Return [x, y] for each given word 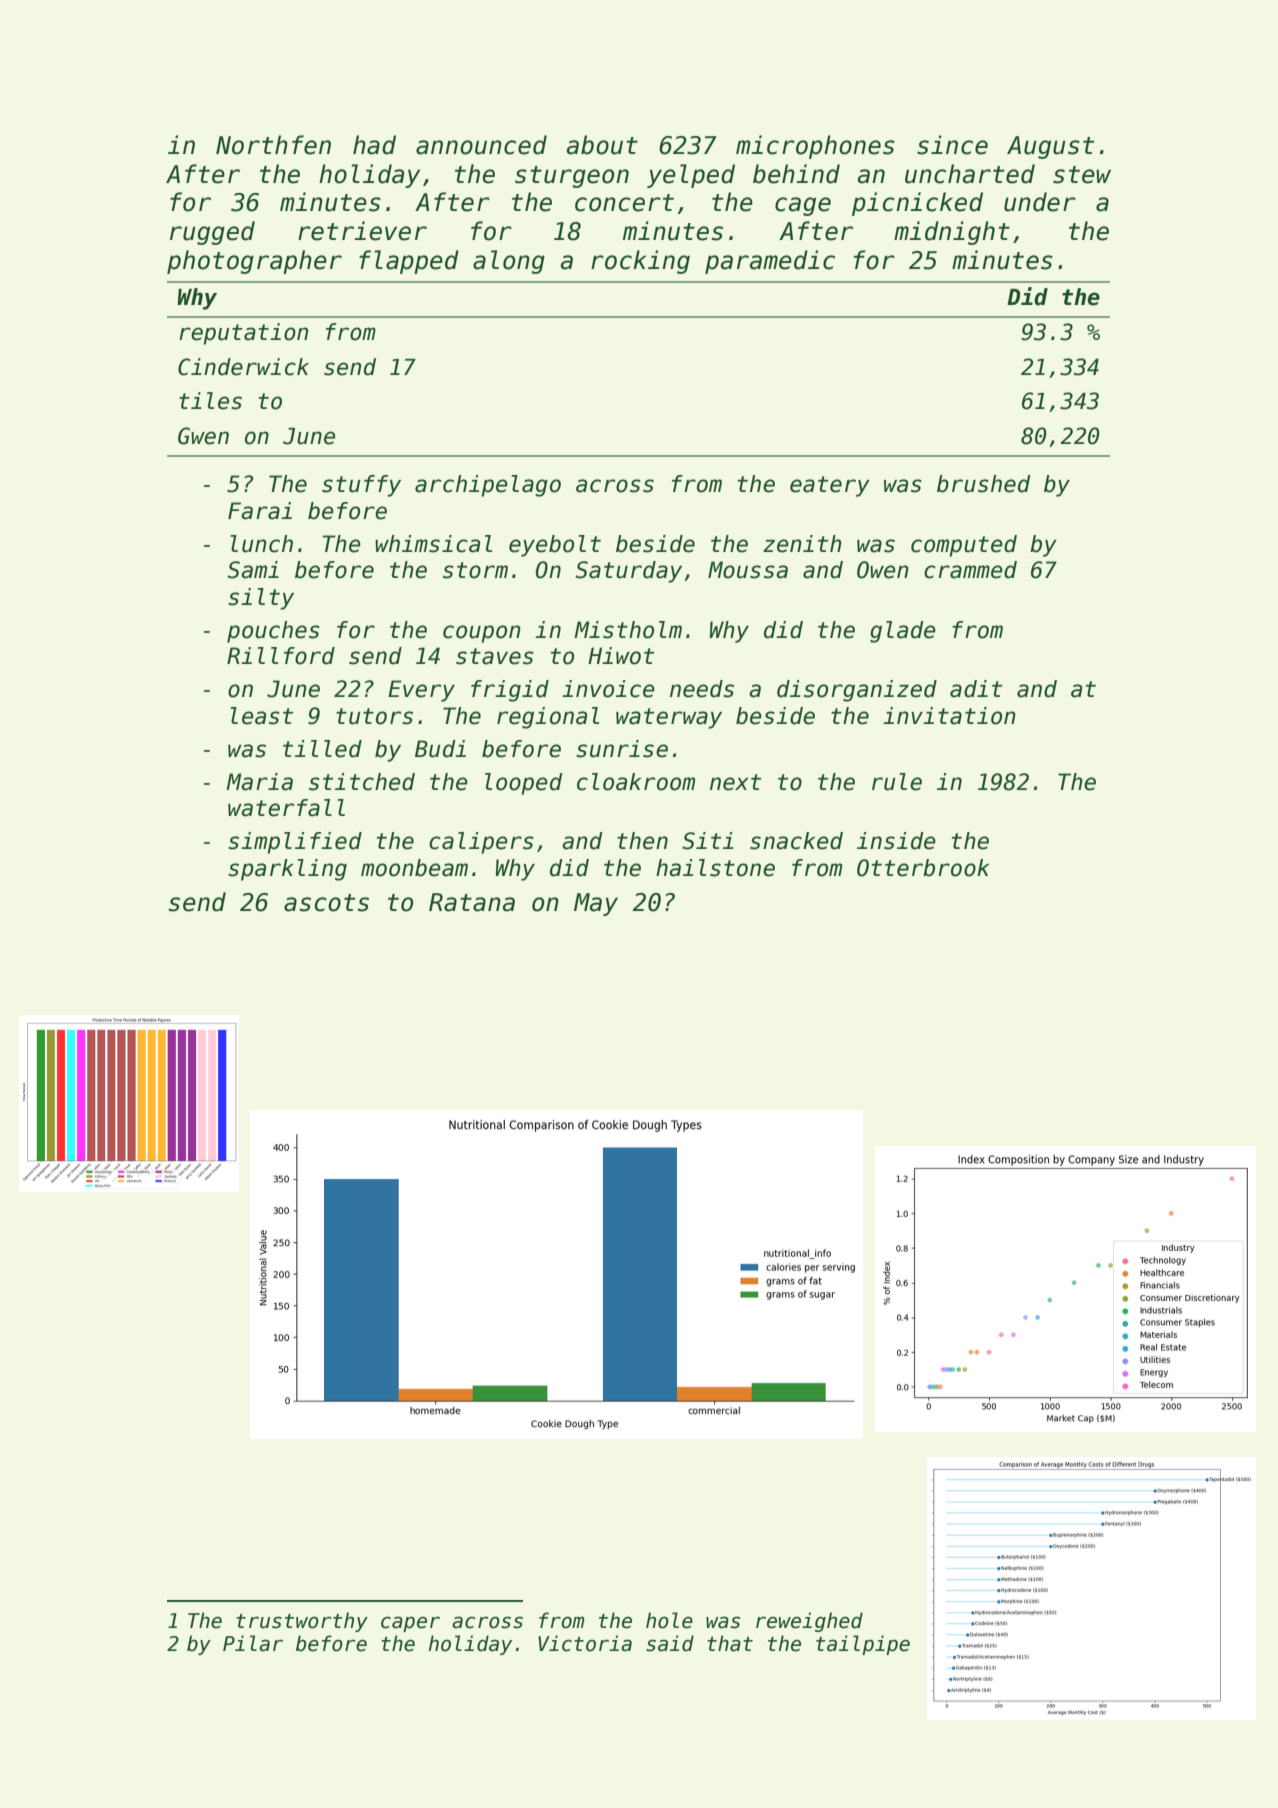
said [670, 1643]
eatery [830, 486]
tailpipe [863, 1645]
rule [897, 782]
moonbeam [414, 868]
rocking [640, 262]
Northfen [273, 145]
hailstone [715, 868]
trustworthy [302, 1622]
